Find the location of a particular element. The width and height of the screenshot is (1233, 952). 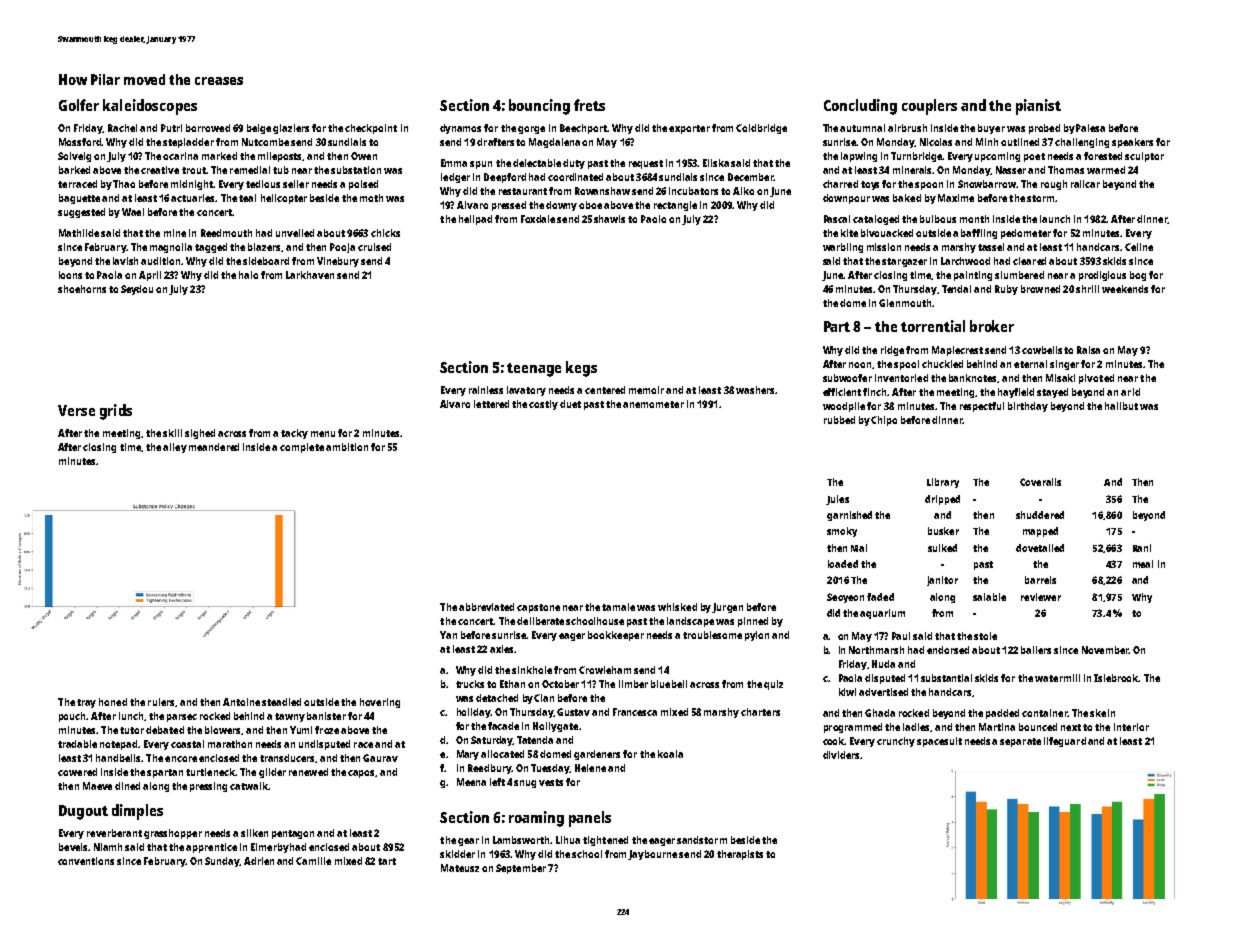

pianist is located at coordinates (1038, 107).
